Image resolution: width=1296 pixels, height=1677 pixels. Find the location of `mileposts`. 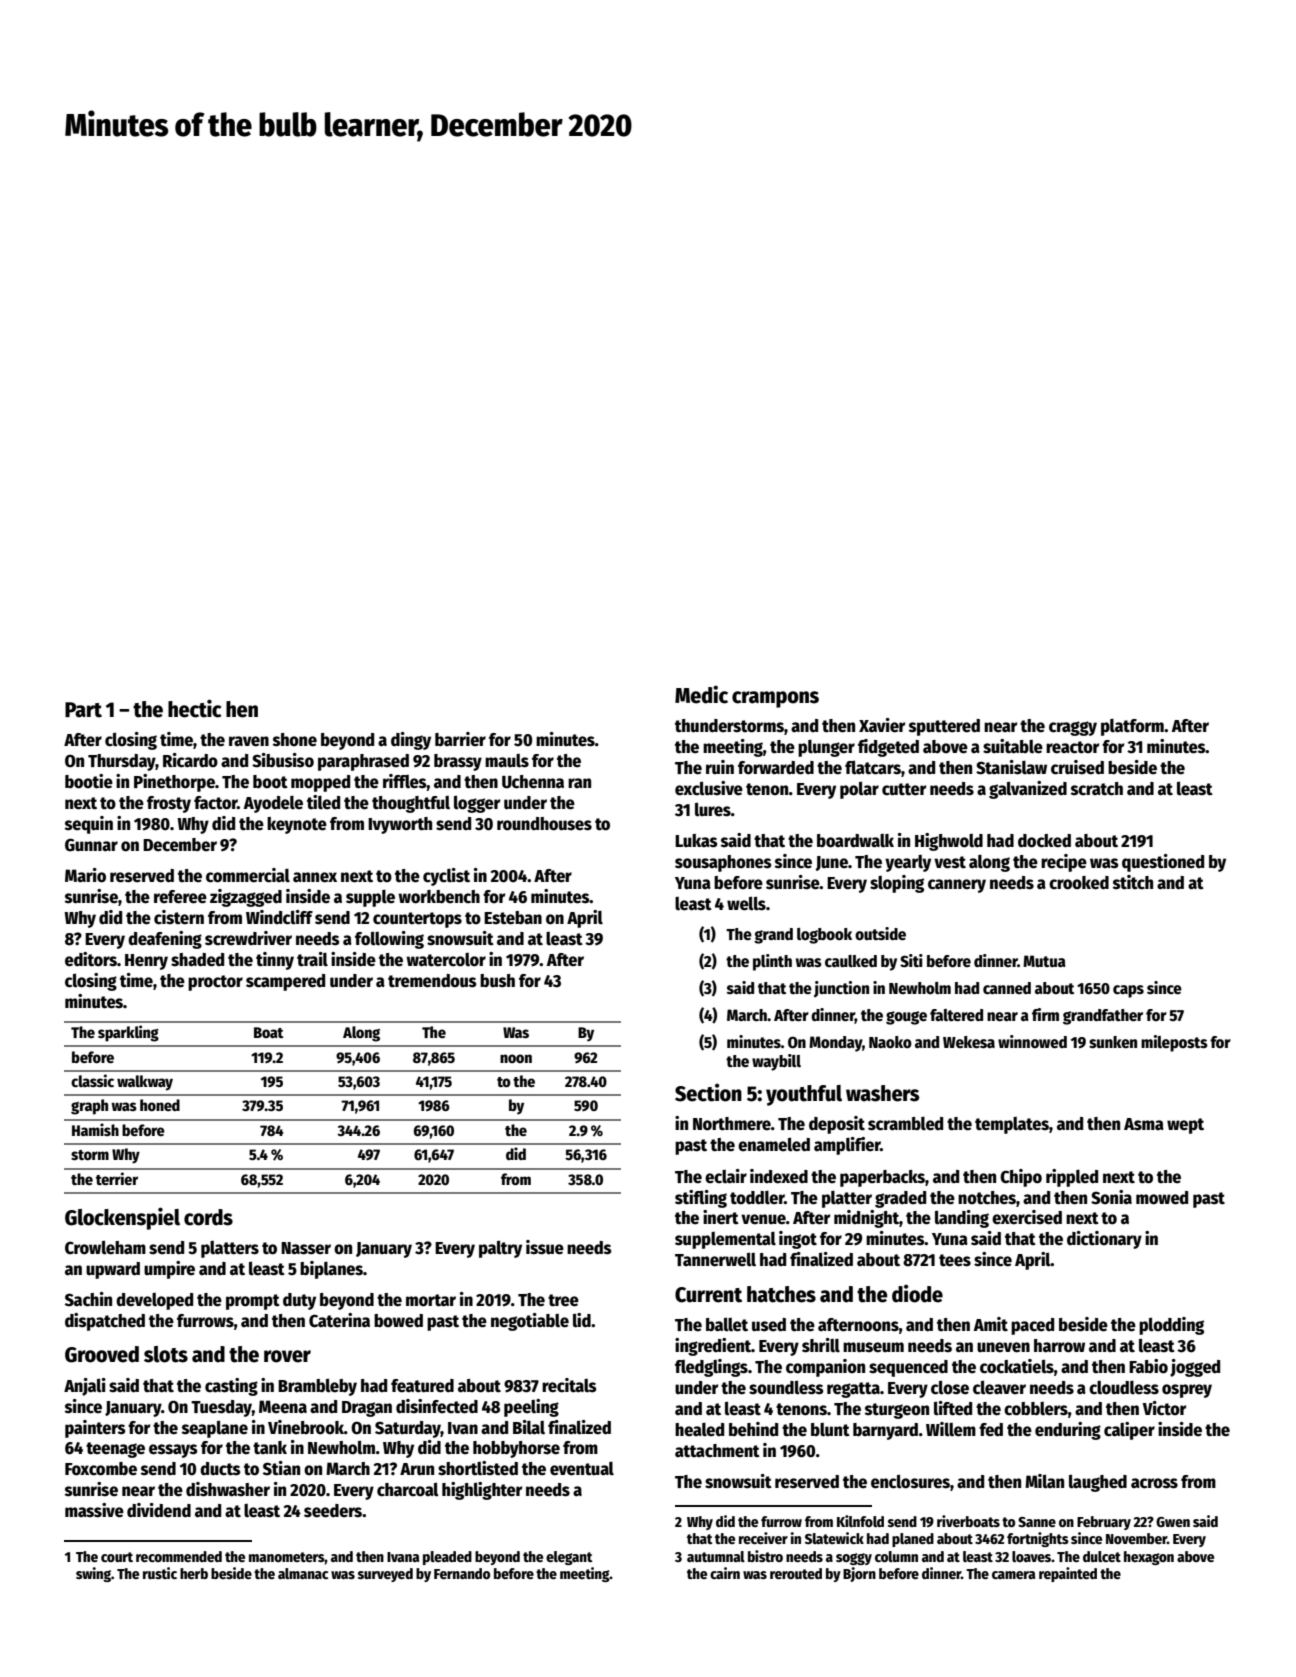

mileposts is located at coordinates (1174, 1043).
